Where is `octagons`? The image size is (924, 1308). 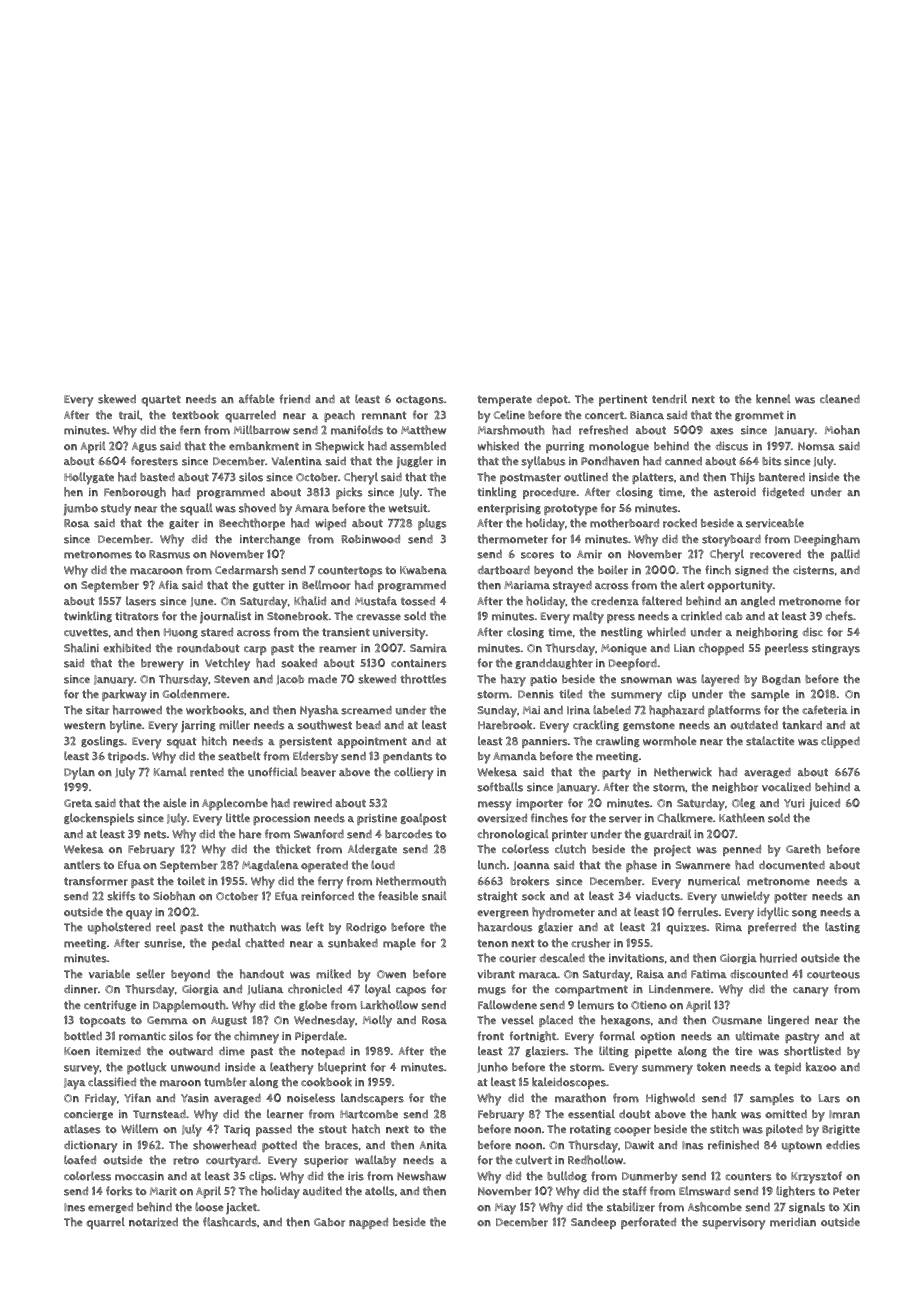
octagons is located at coordinates (420, 400).
